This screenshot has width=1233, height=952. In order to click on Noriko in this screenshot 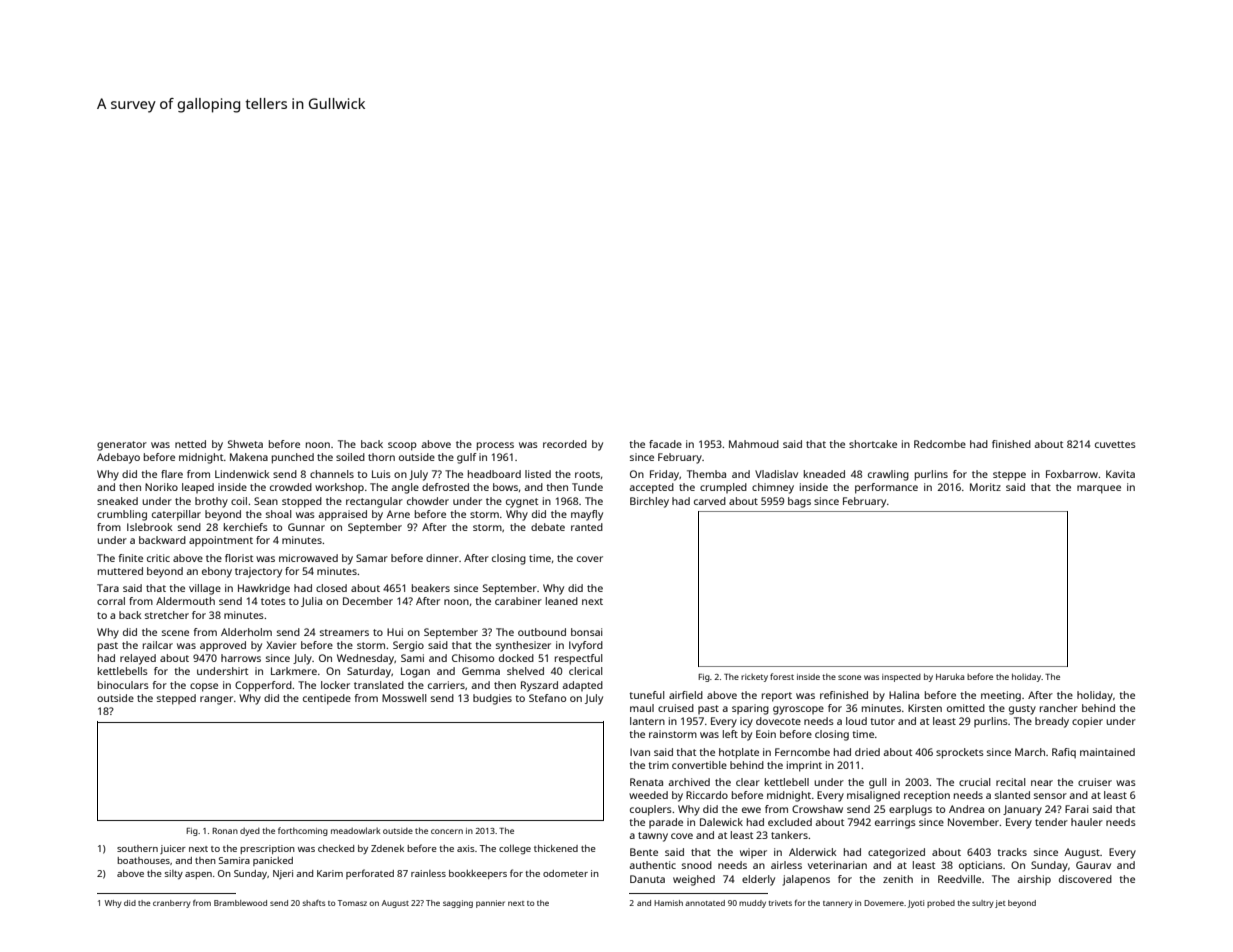, I will do `click(161, 487)`.
